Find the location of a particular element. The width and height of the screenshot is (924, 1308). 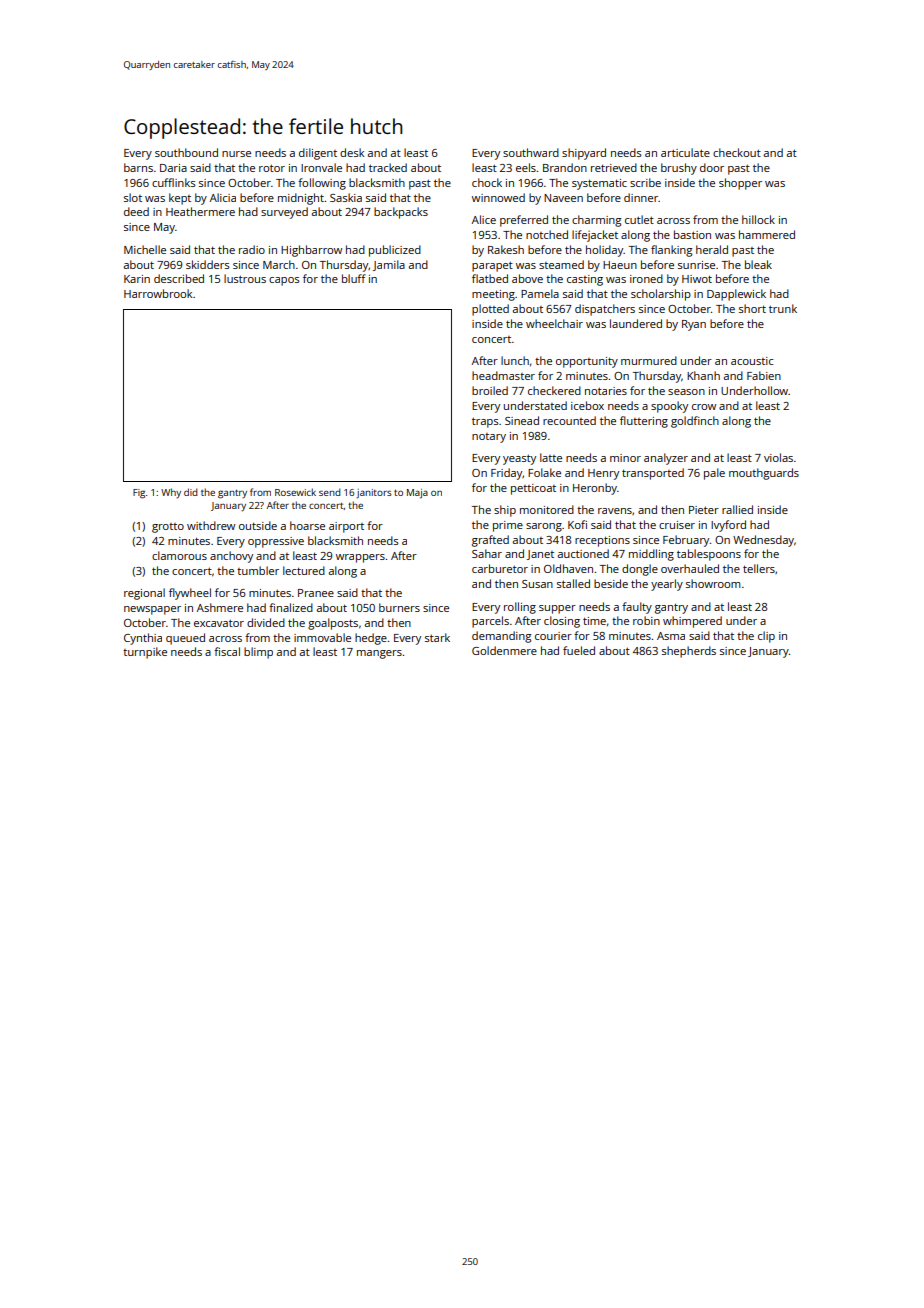

fiscal is located at coordinates (227, 651).
